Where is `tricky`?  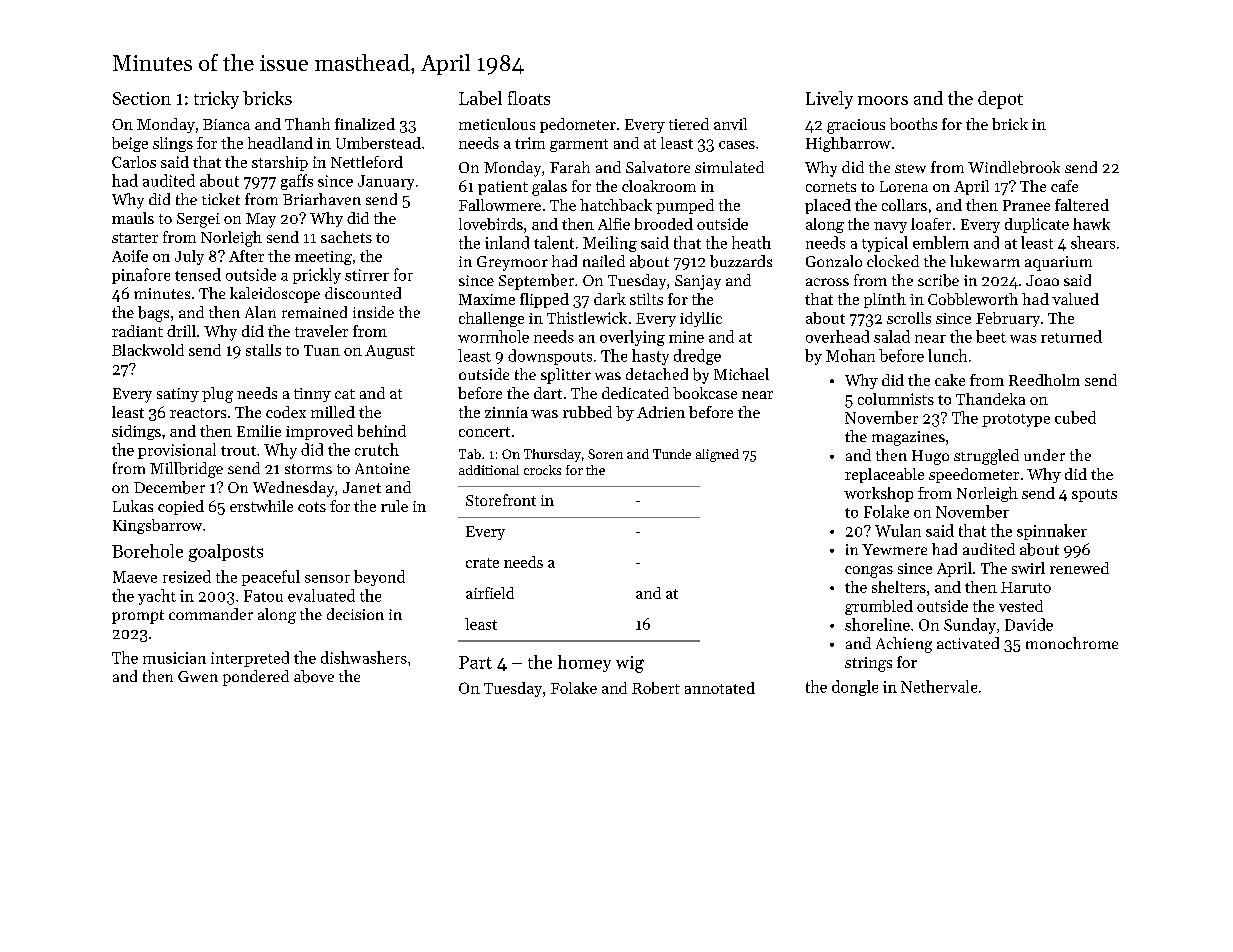
tricky is located at coordinates (216, 100).
